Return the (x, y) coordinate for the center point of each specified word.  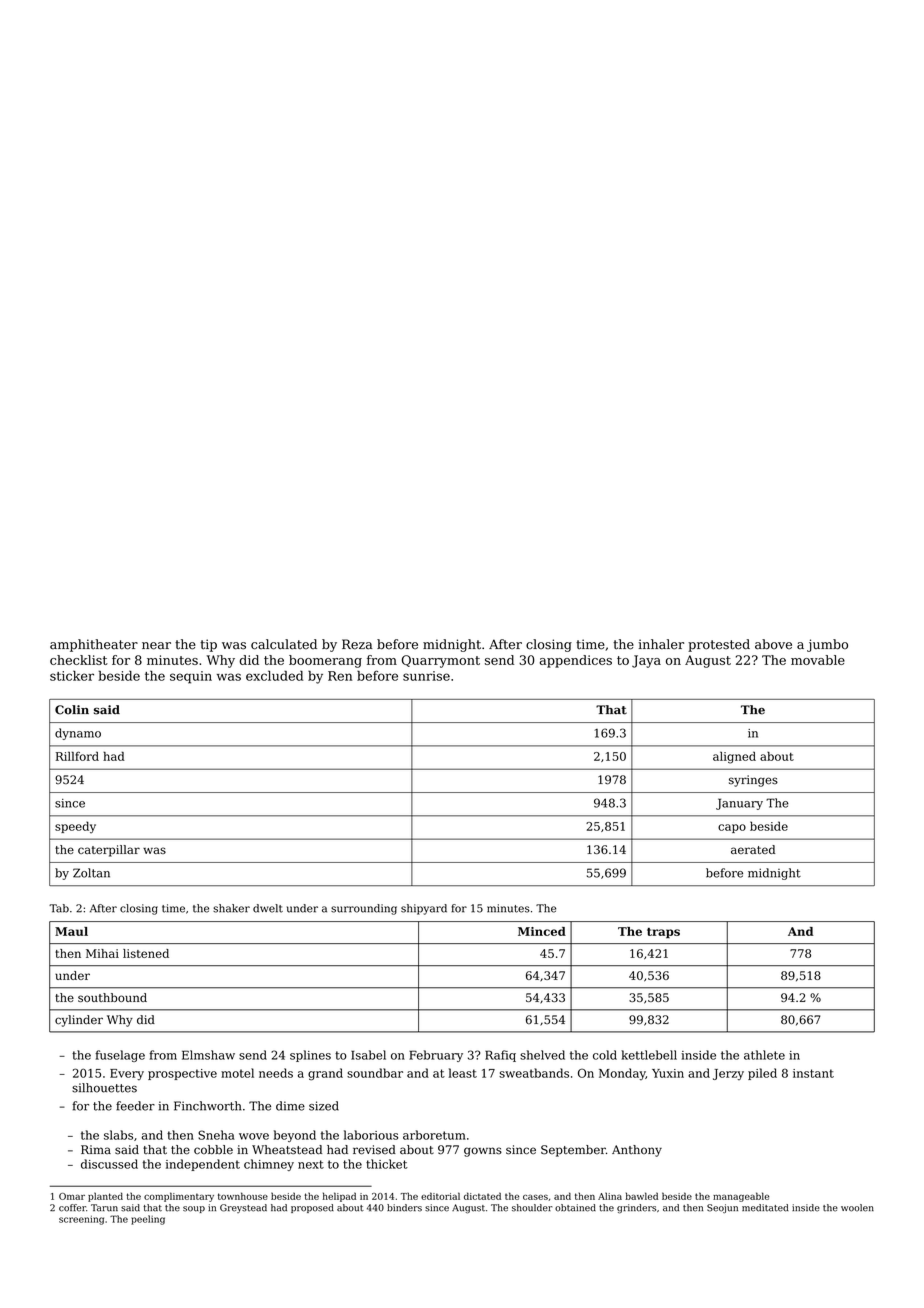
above (773, 644)
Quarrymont (441, 661)
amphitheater (94, 645)
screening (81, 1220)
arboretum (434, 1135)
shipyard (424, 909)
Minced (542, 931)
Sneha (216, 1135)
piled (762, 1074)
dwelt (268, 908)
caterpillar (109, 851)
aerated (753, 849)
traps (663, 933)
